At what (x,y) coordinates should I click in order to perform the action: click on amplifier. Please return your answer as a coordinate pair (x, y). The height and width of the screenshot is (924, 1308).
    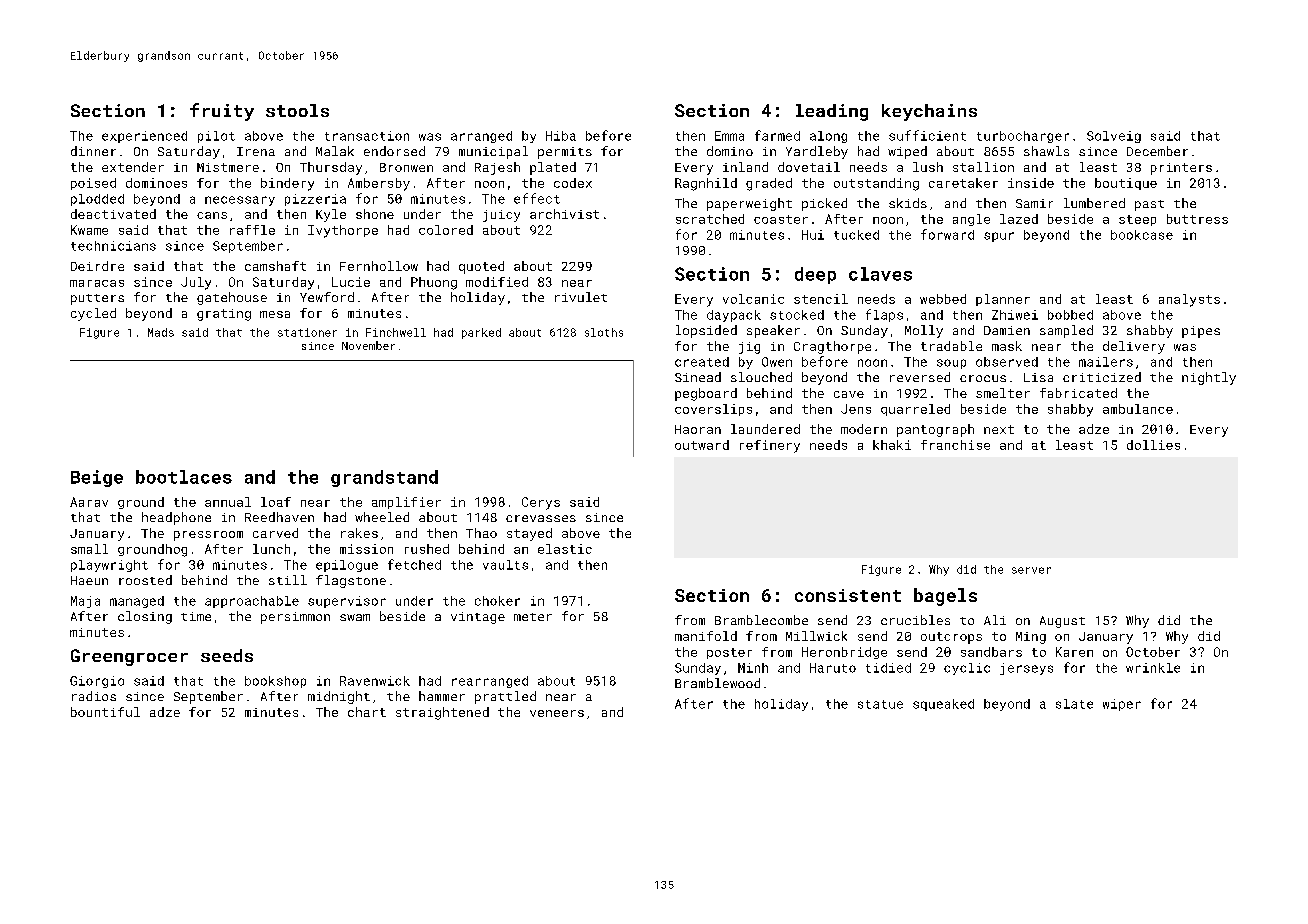
    Looking at the image, I should click on (406, 503).
